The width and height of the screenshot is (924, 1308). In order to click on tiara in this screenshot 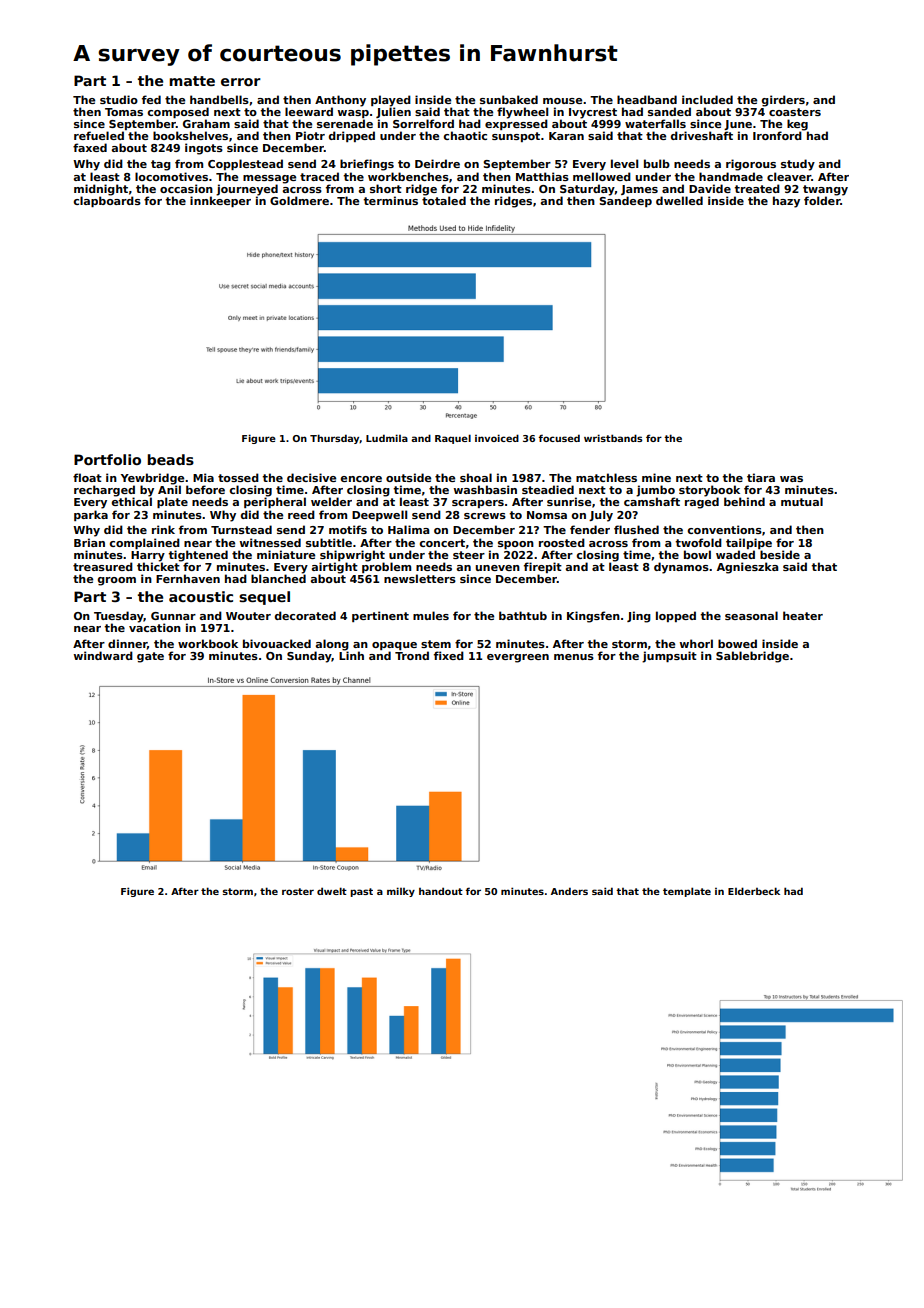, I will do `click(761, 477)`.
